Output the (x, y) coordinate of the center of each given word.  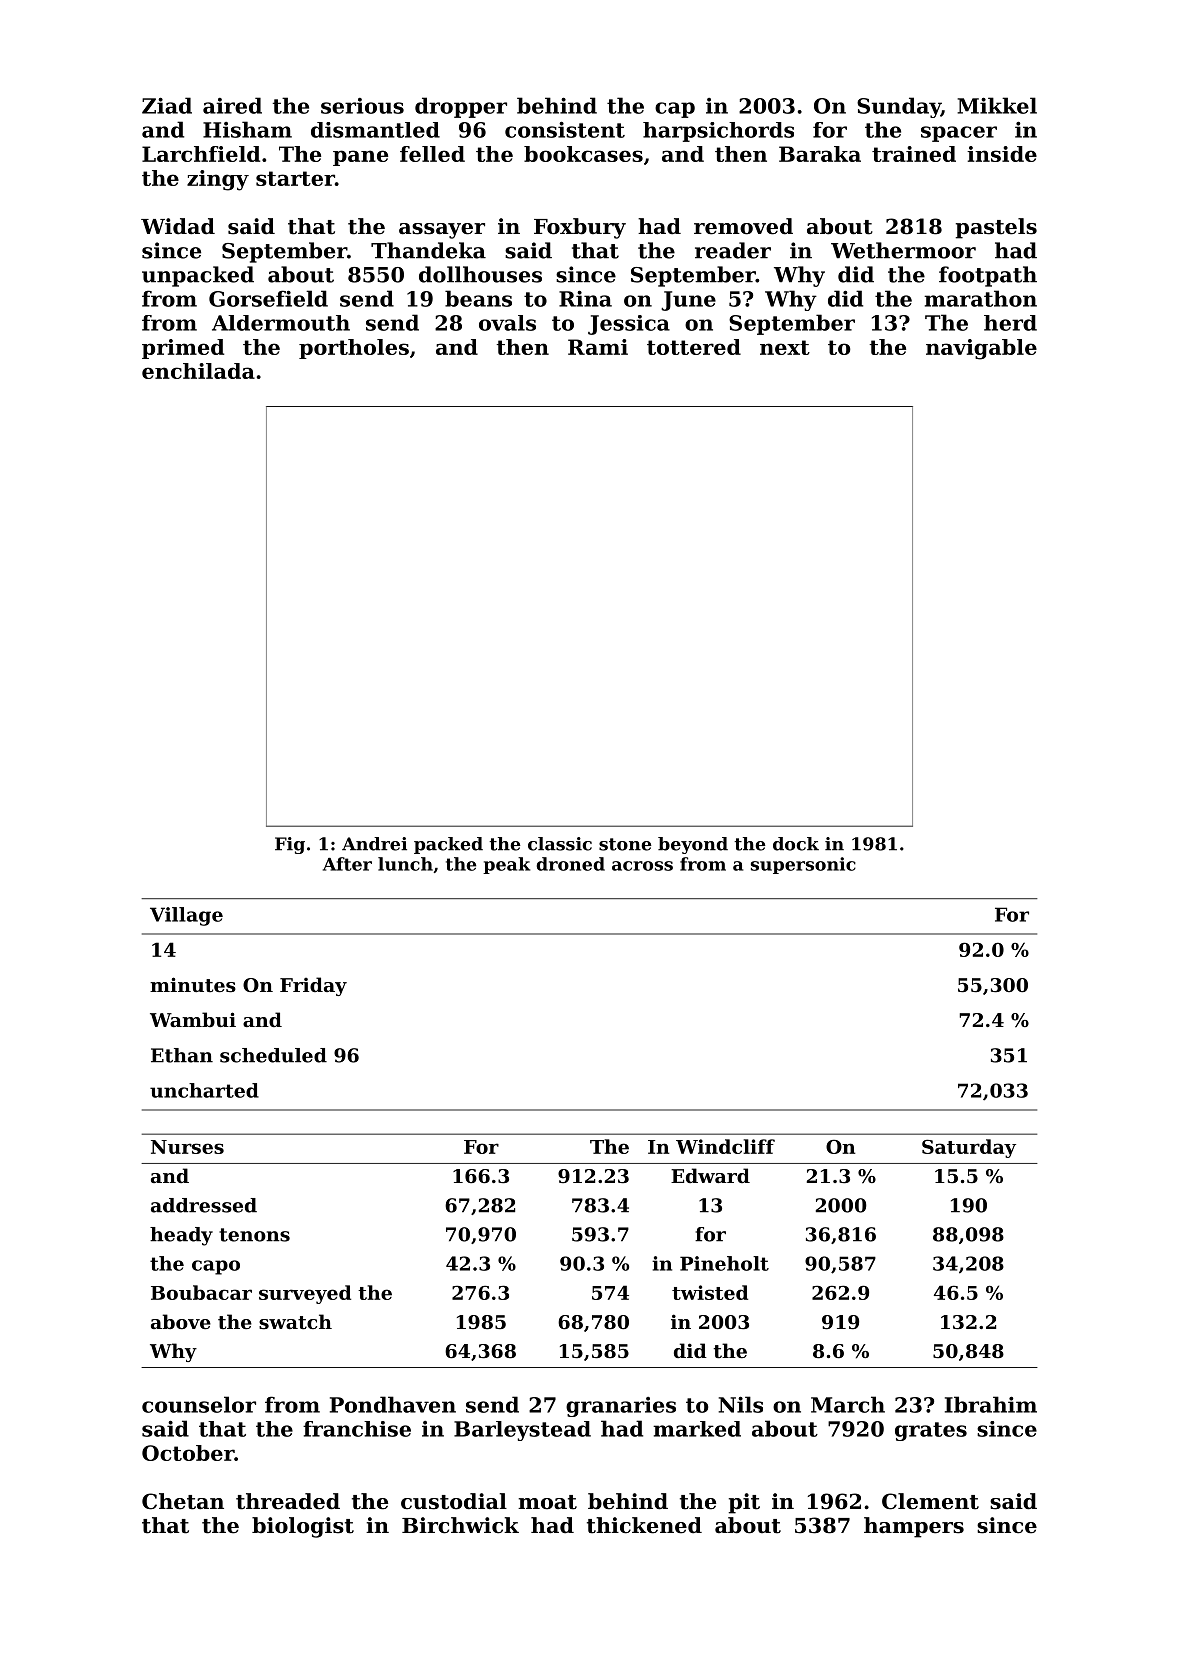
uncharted (204, 1090)
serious (362, 106)
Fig (290, 845)
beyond (693, 845)
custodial (454, 1501)
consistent (565, 130)
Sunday (899, 107)
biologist (303, 1527)
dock (796, 844)
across (642, 866)
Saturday (969, 1148)
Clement (930, 1501)
